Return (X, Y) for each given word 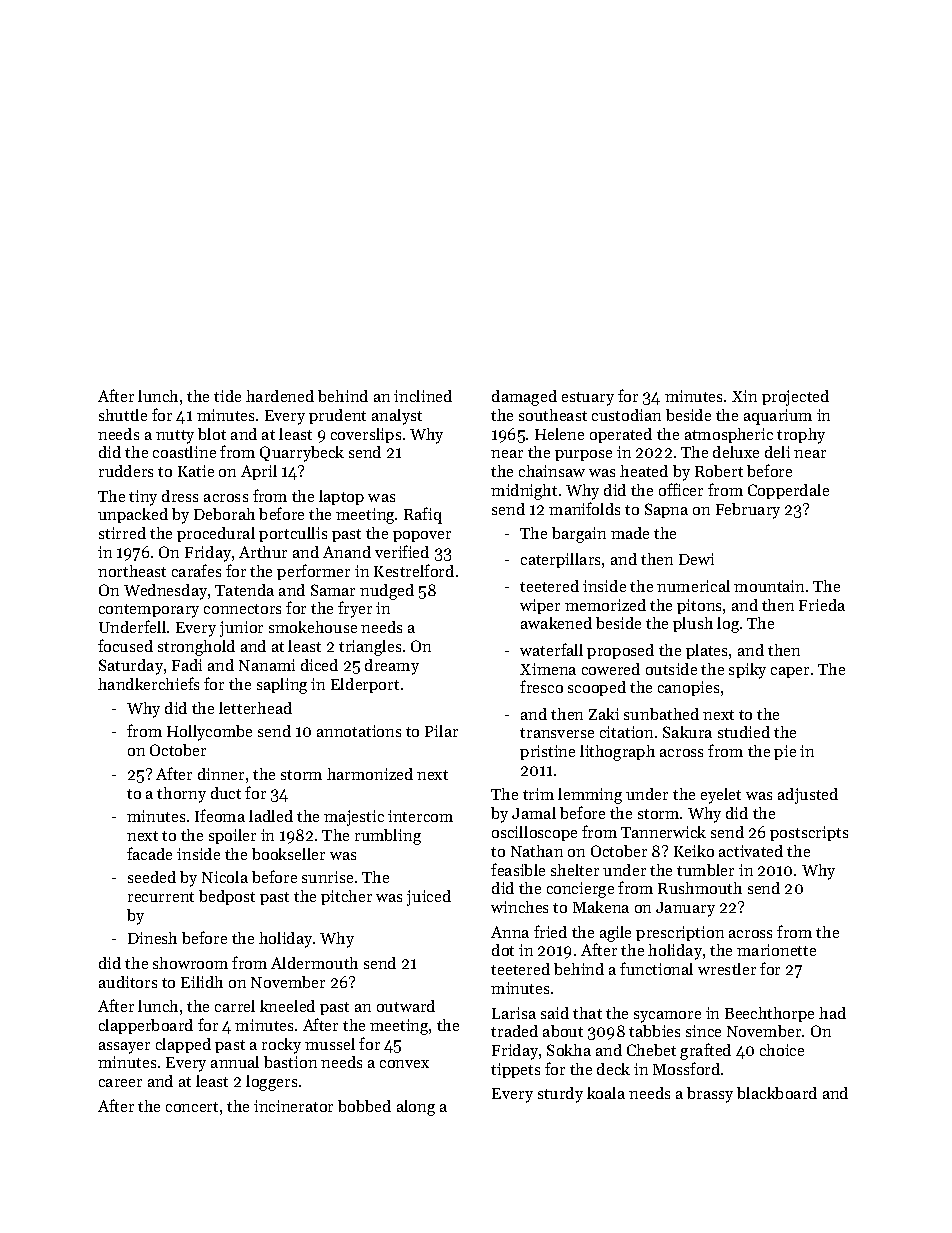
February (748, 511)
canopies (688, 688)
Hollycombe (209, 733)
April (259, 472)
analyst (397, 417)
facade (149, 853)
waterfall (551, 649)
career (120, 1083)
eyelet (721, 796)
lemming (590, 796)
